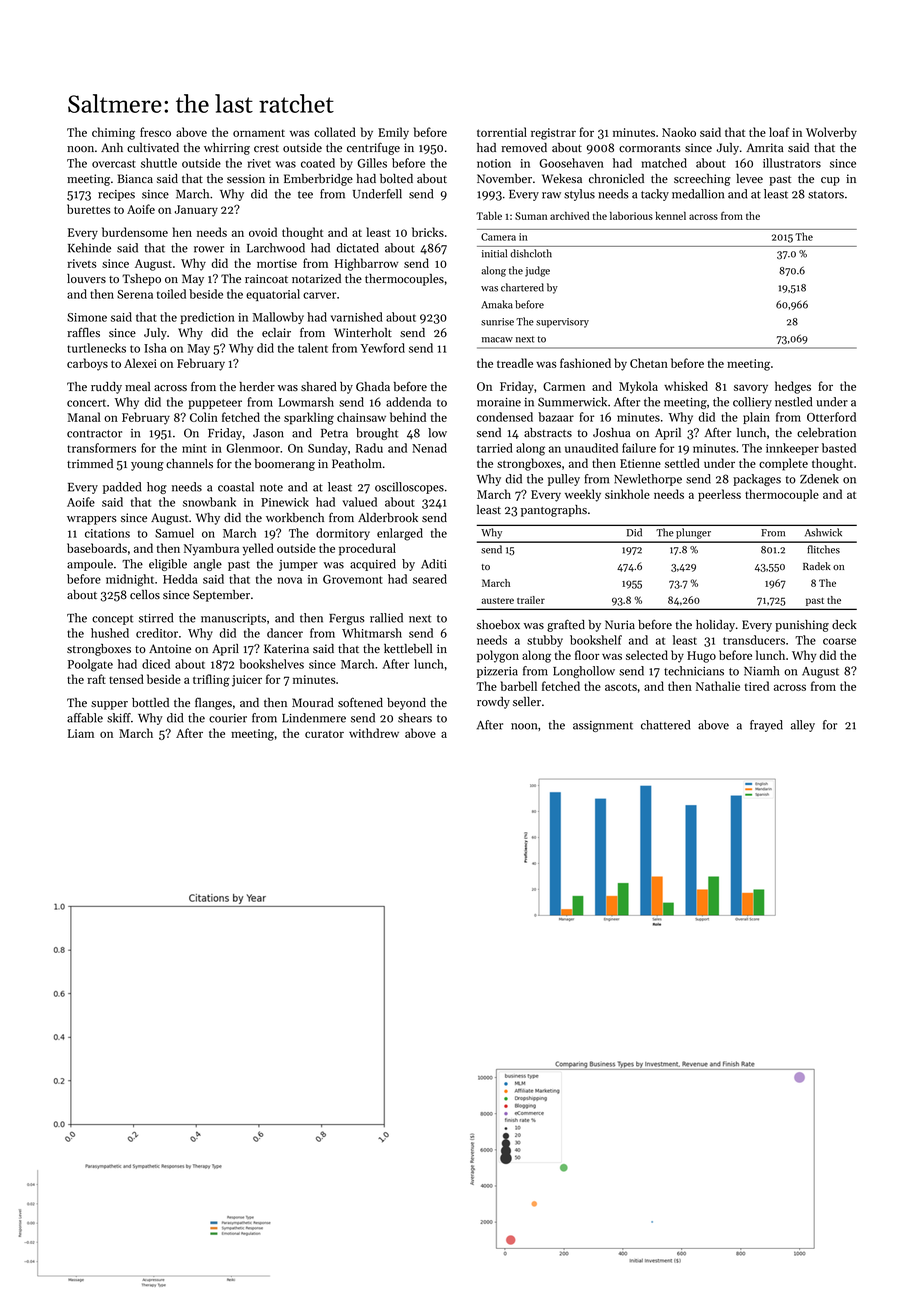 The image size is (924, 1308). What do you see at coordinates (817, 566) in the screenshot?
I see `Radek` at bounding box center [817, 566].
